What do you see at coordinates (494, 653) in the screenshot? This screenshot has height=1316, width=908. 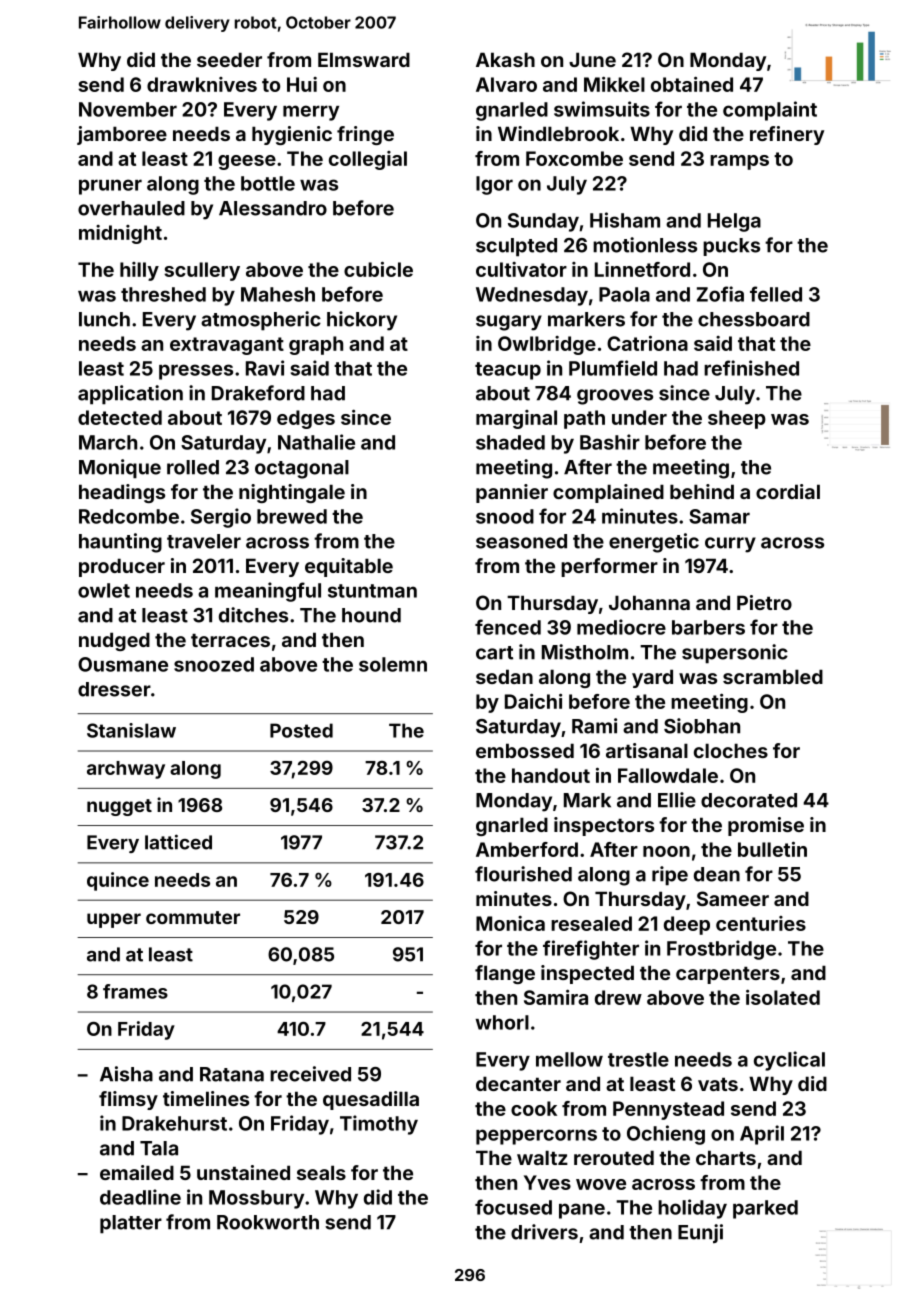 I see `cart` at bounding box center [494, 653].
